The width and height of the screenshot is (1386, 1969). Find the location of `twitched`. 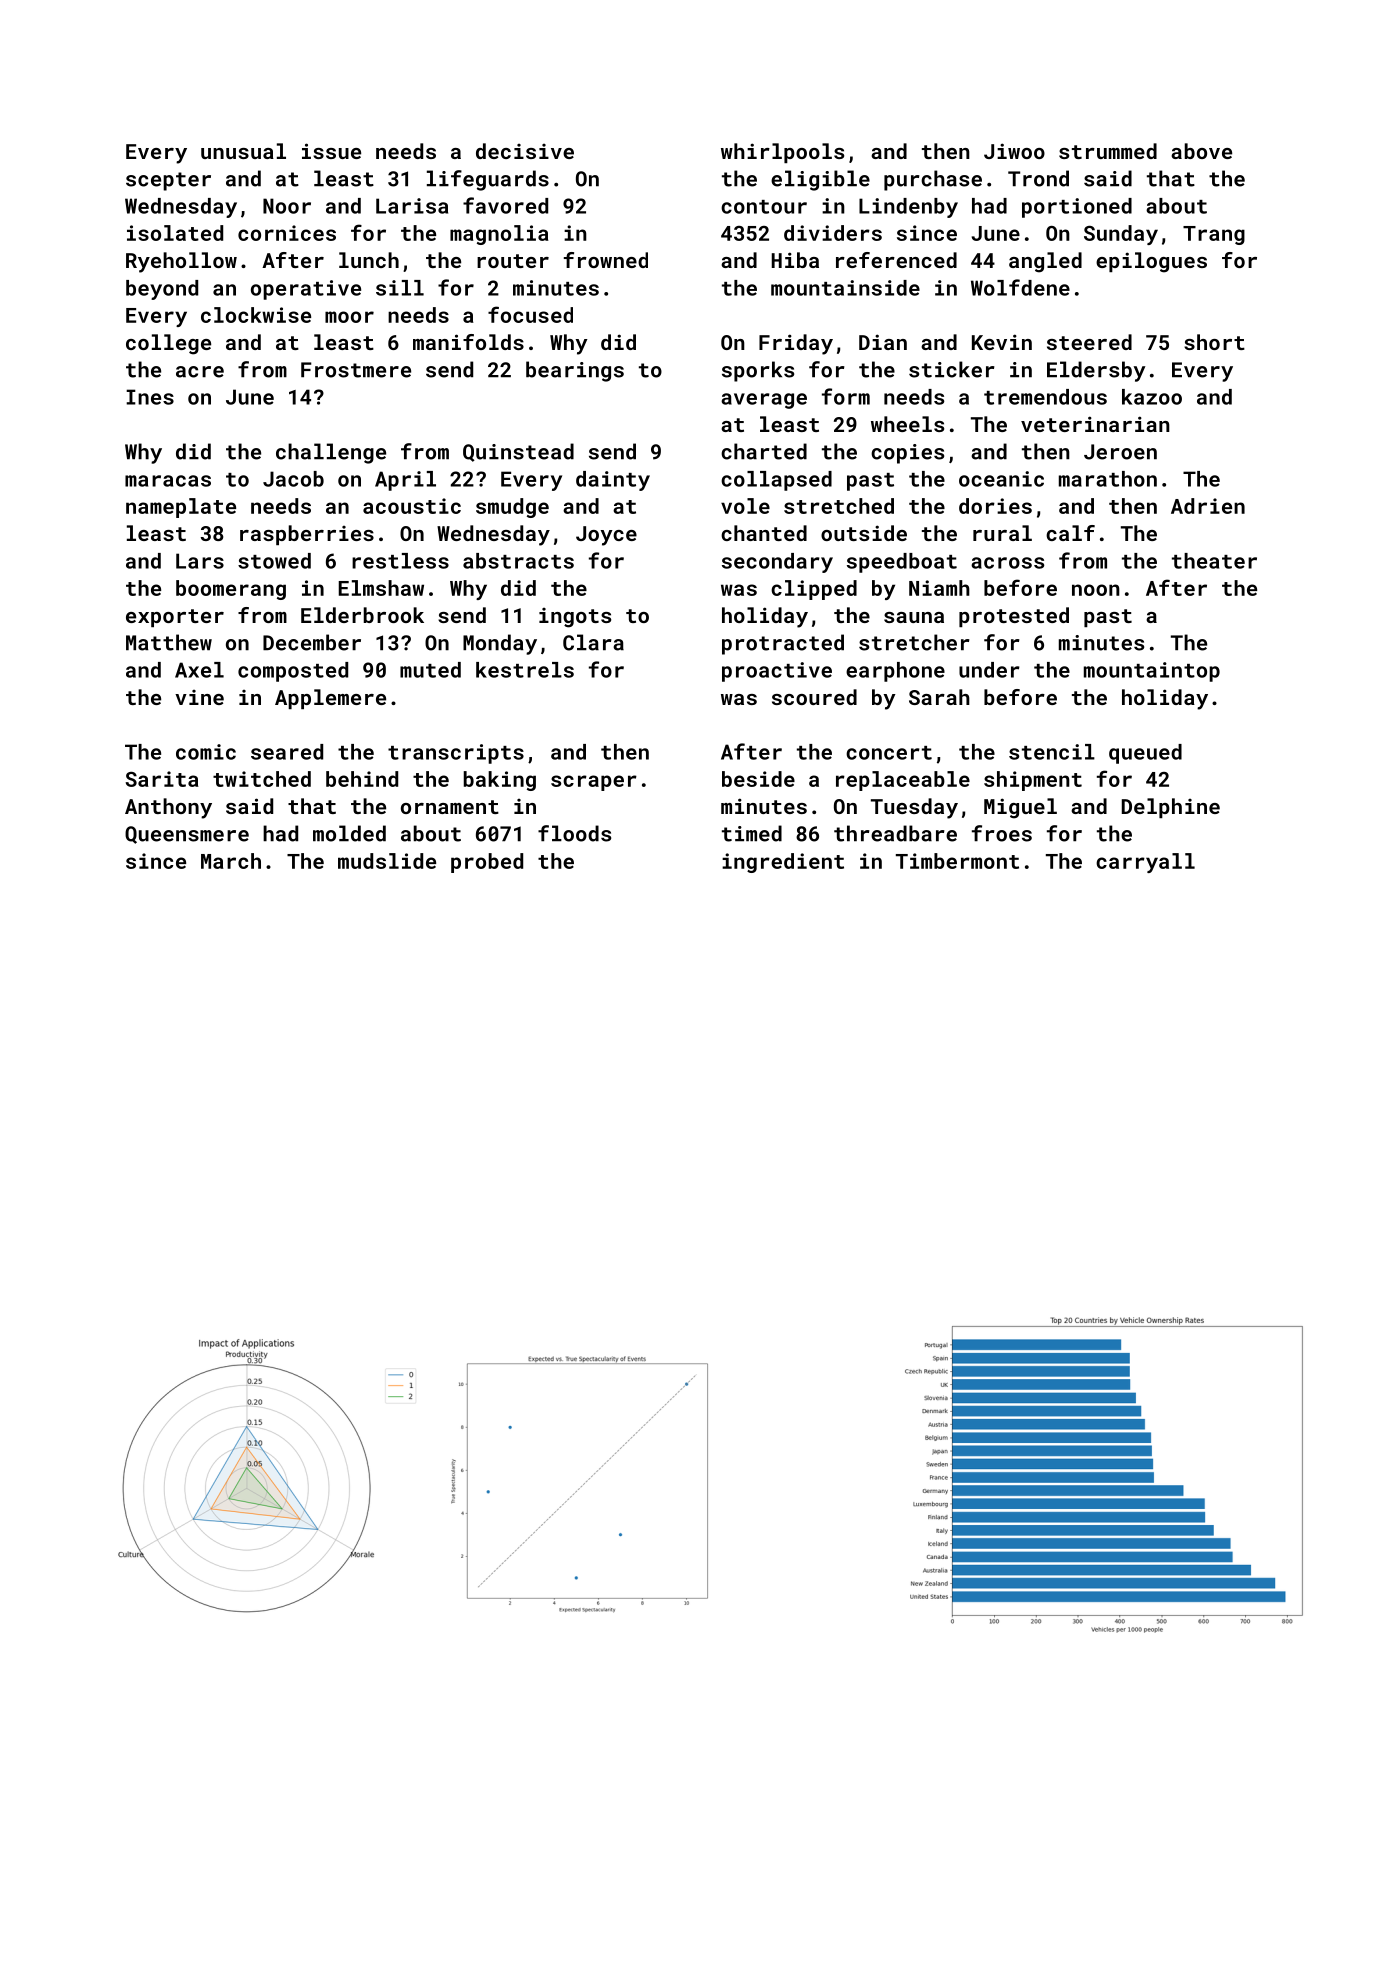

twitched is located at coordinates (262, 779).
